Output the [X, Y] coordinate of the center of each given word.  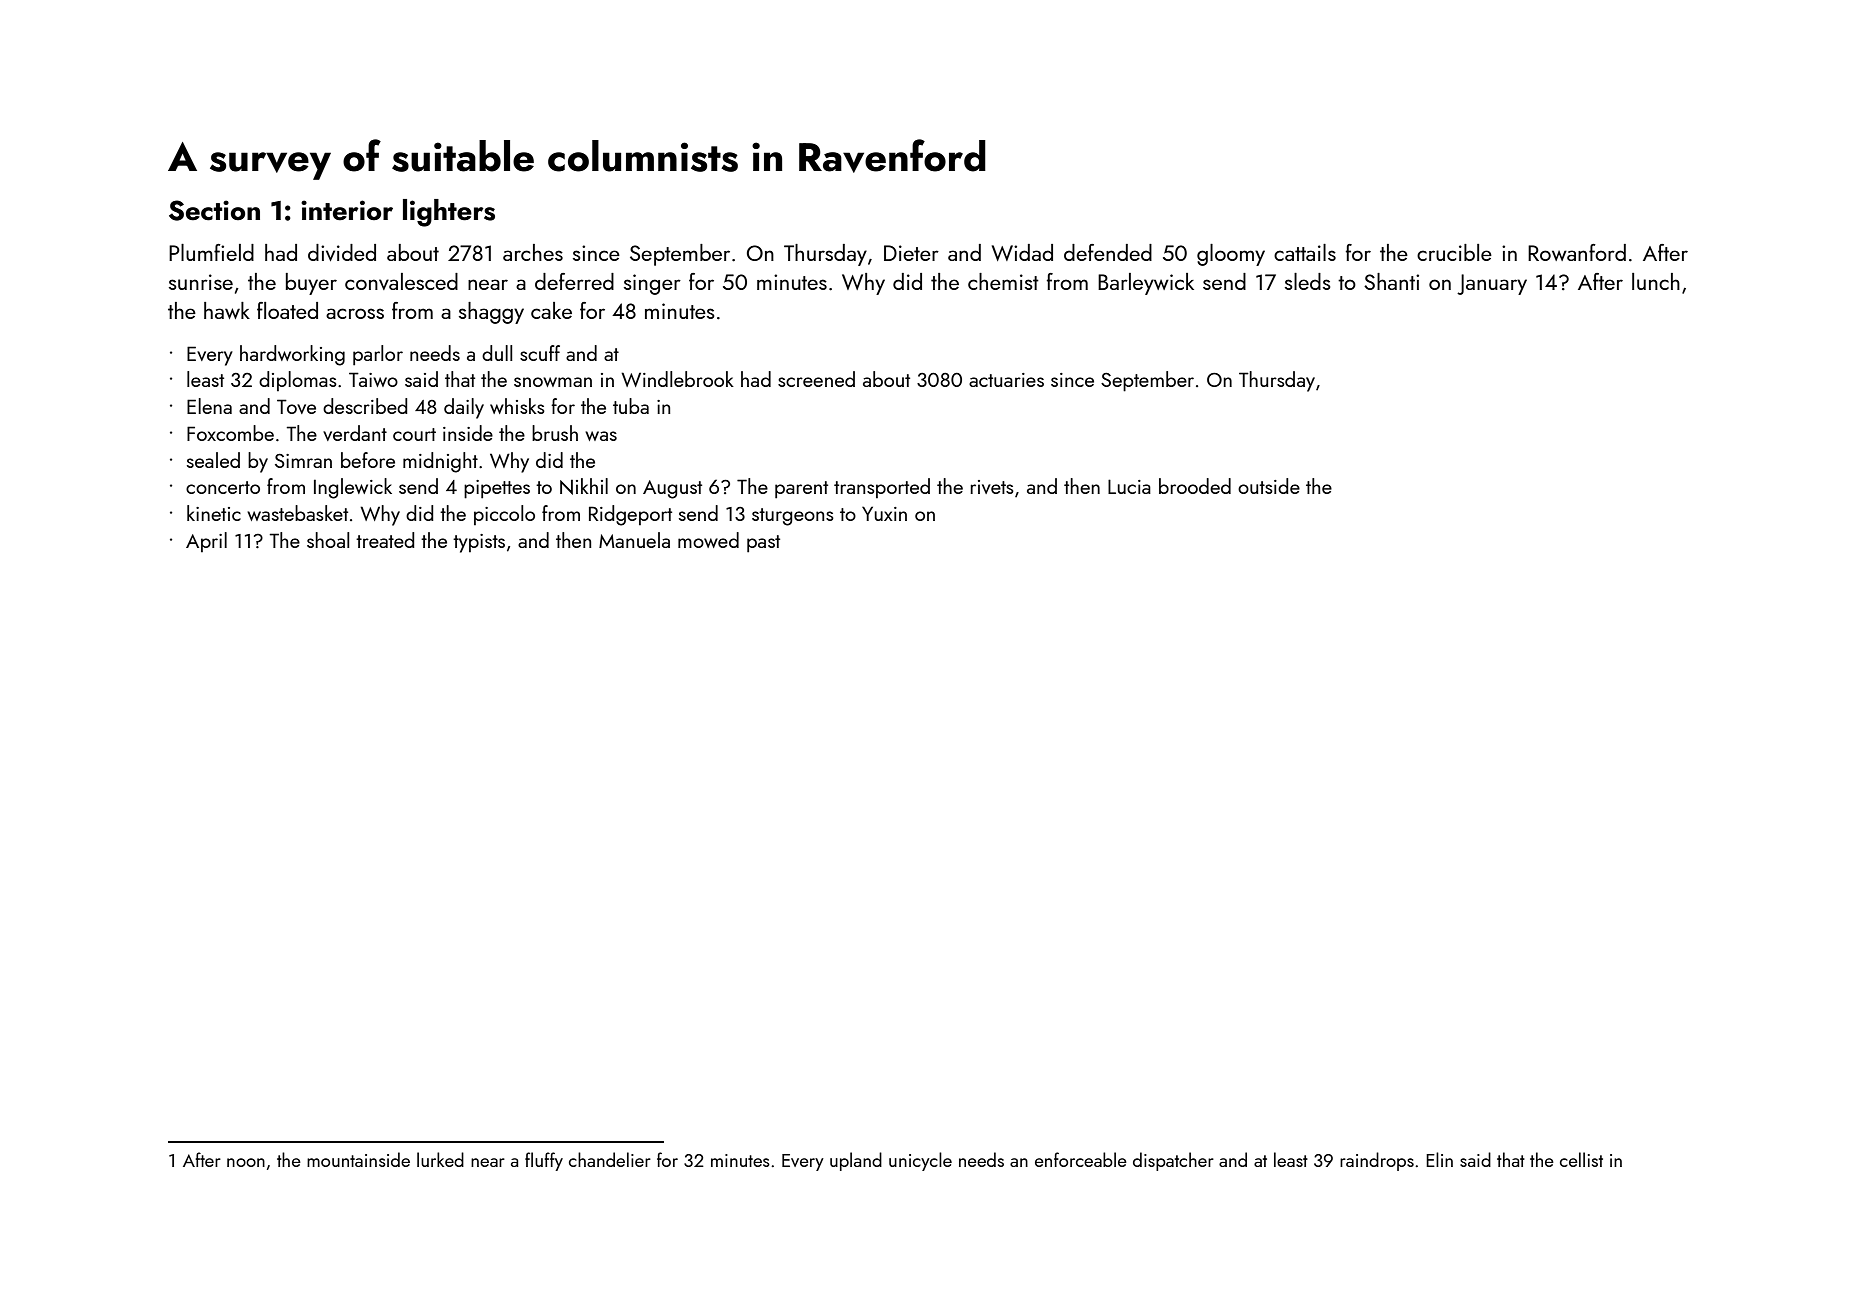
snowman [553, 382]
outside [1269, 486]
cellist [1581, 1159]
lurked [440, 1159]
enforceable [1081, 1159]
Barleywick [1146, 284]
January [1492, 284]
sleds [1308, 281]
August [672, 489]
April [206, 542]
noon [246, 1162]
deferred [574, 281]
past [763, 544]
